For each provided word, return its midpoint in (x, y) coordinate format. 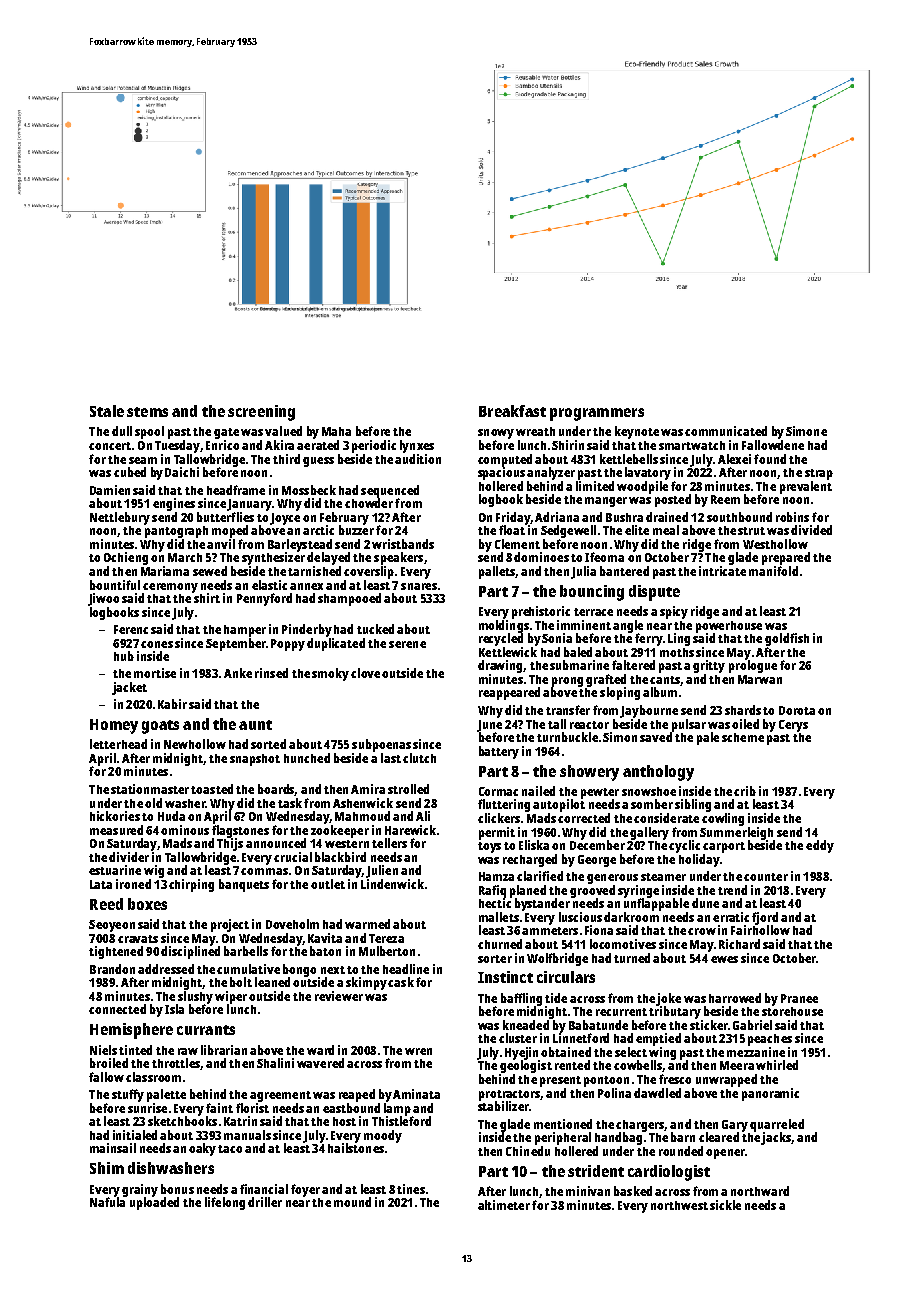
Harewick (410, 830)
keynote (637, 432)
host (344, 1121)
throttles (176, 1063)
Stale (107, 411)
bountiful (115, 585)
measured (116, 830)
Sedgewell (568, 531)
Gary (735, 1126)
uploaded (154, 1203)
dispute (654, 593)
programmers (597, 414)
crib (745, 791)
